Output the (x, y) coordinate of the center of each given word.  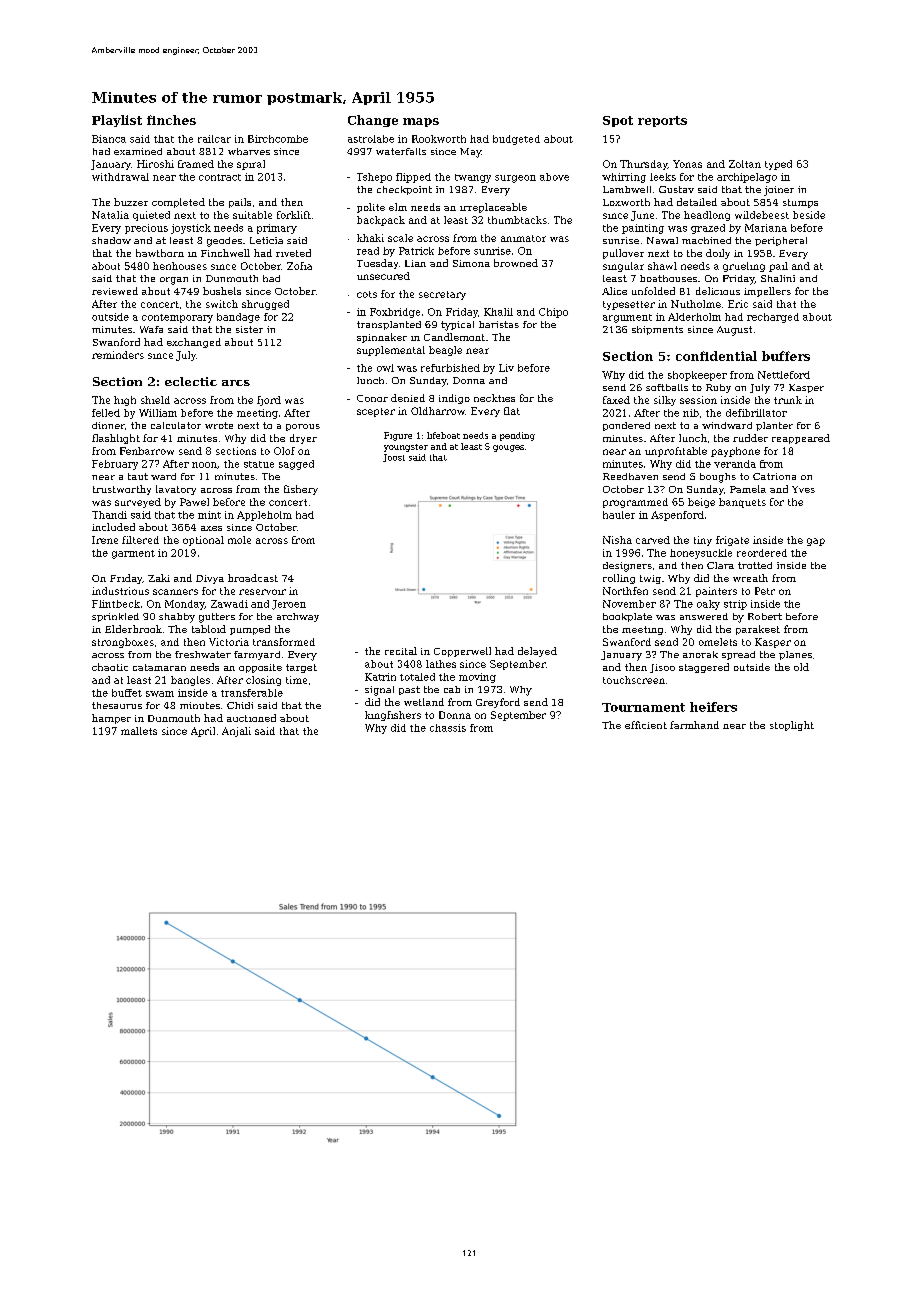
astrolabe (371, 139)
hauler (619, 515)
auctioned (251, 718)
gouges (508, 448)
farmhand (694, 725)
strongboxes (123, 643)
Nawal (662, 240)
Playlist (117, 121)
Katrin (380, 677)
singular (623, 267)
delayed (537, 652)
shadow (111, 240)
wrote (219, 425)
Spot (618, 121)
